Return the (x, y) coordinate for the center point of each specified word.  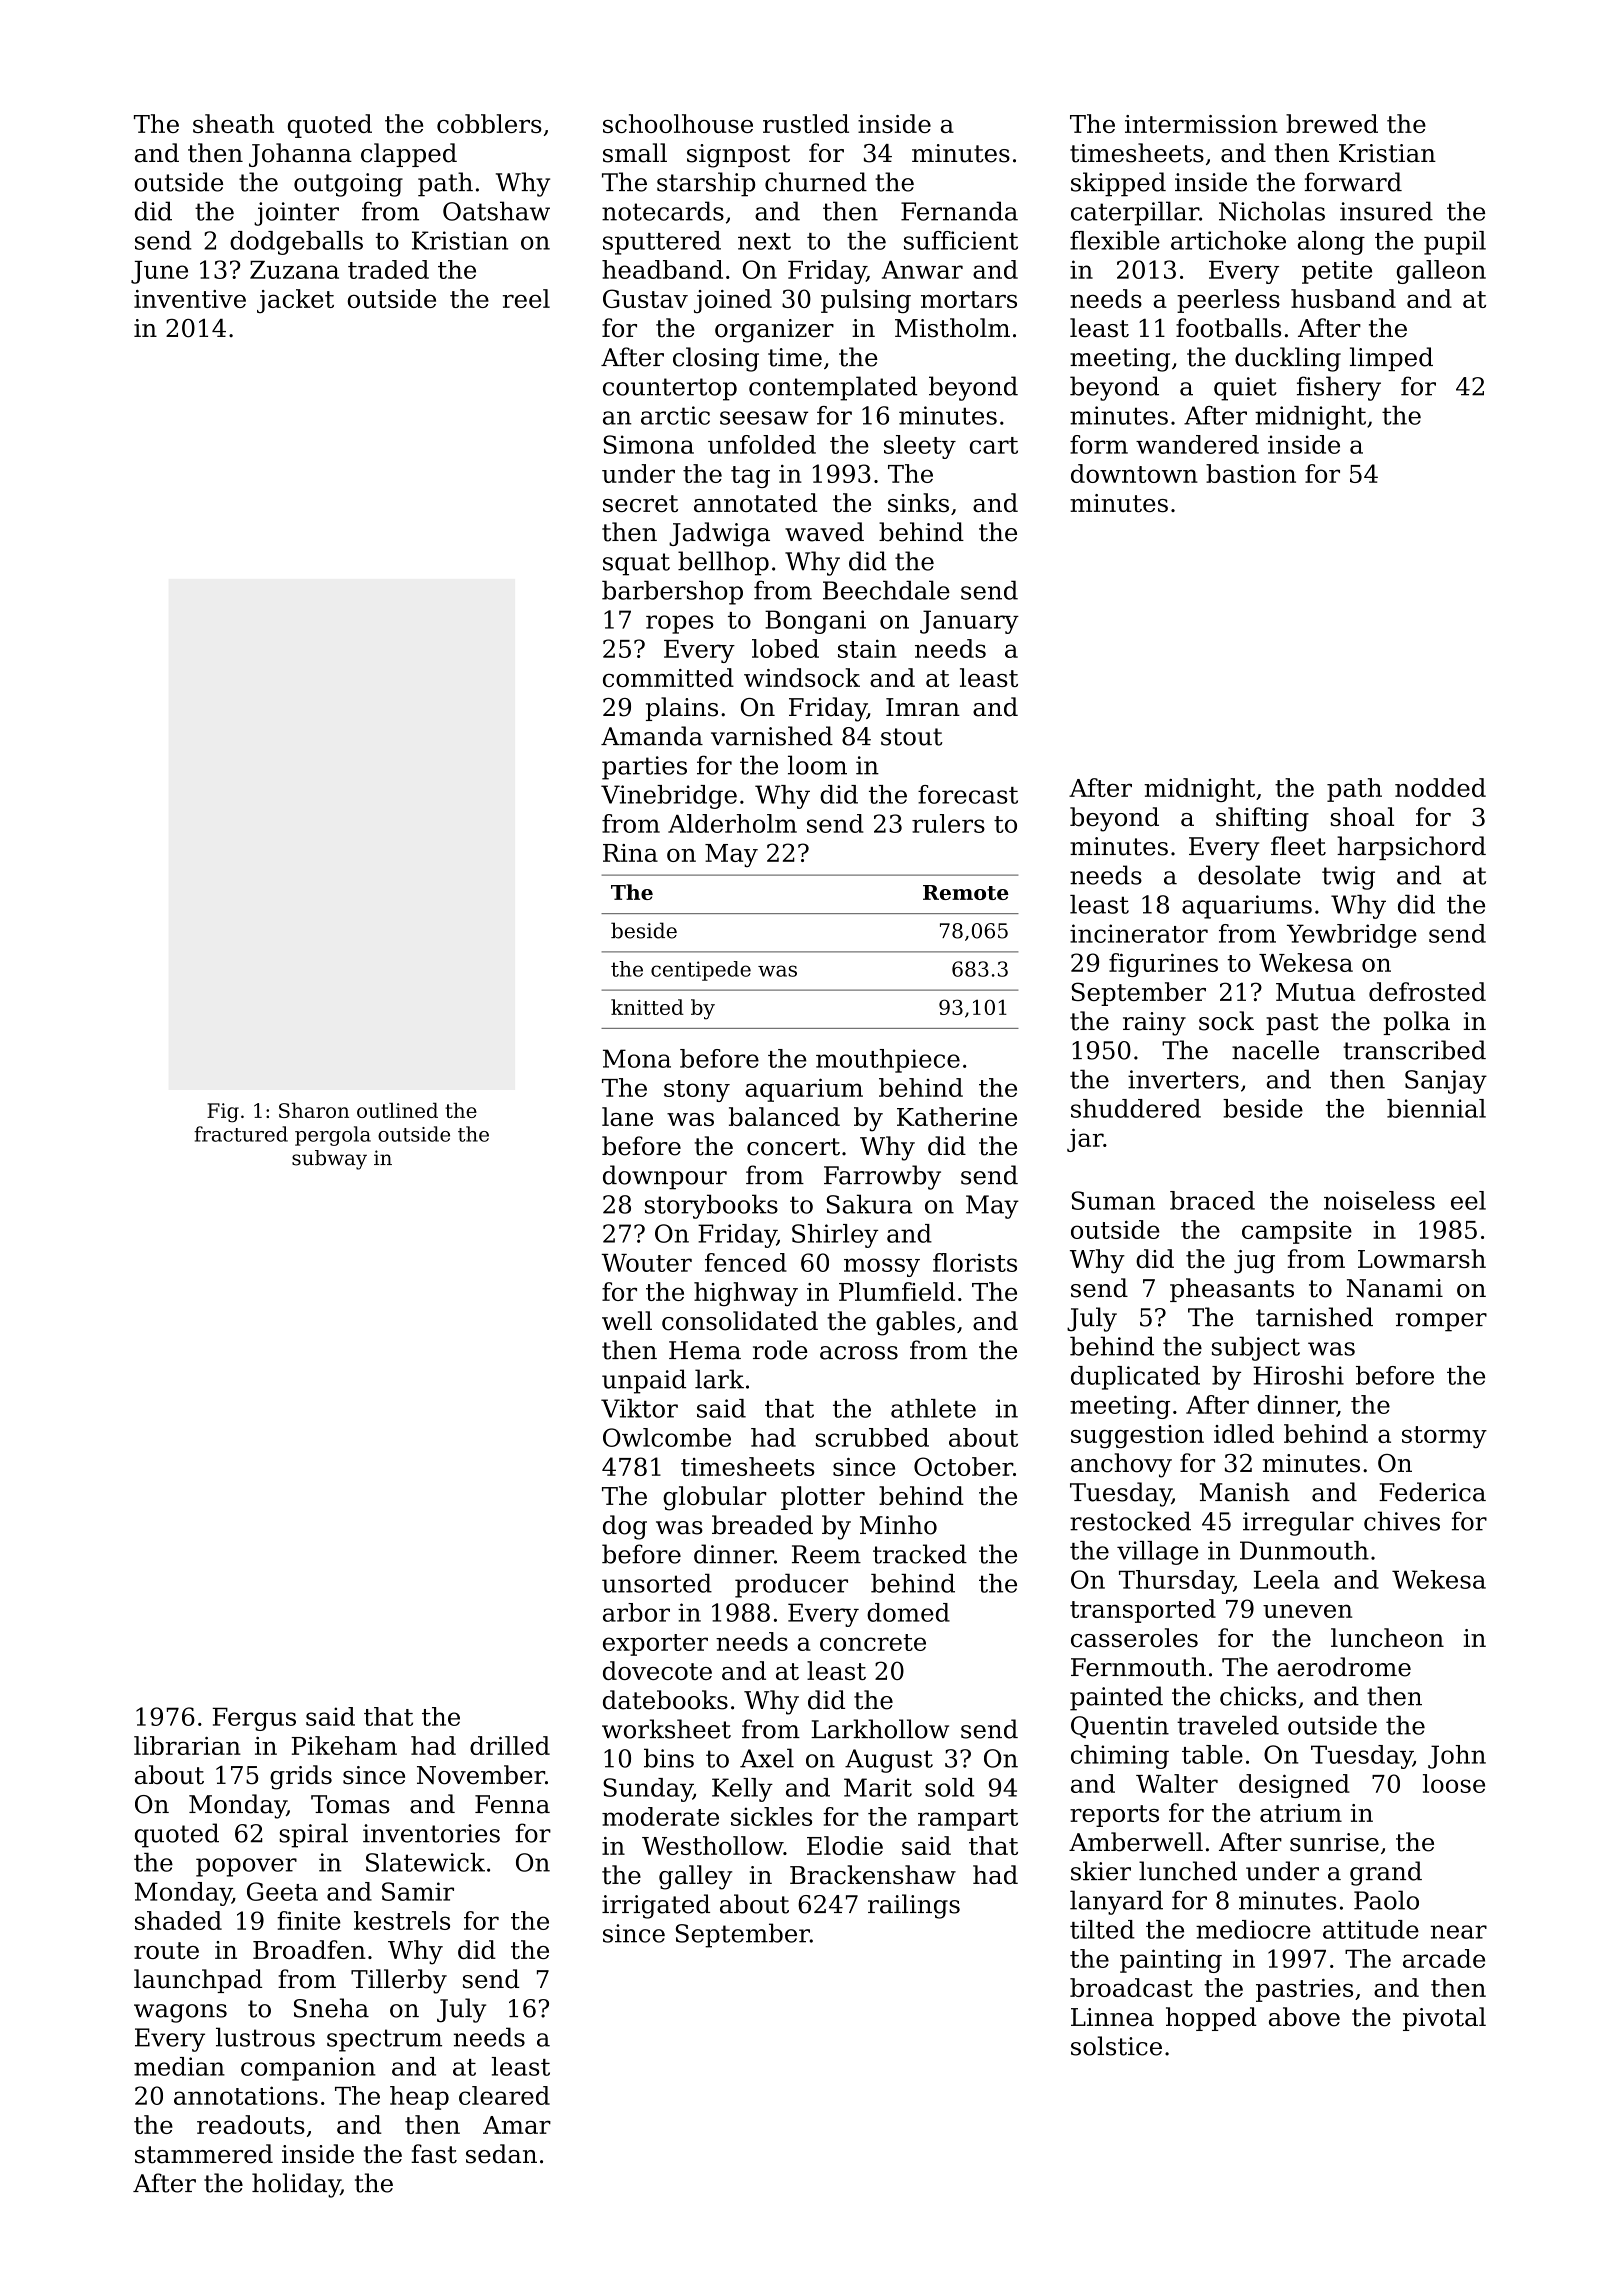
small (635, 153)
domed (908, 1612)
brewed (1332, 123)
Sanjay (1446, 1082)
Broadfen (309, 1949)
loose (1454, 1783)
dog (625, 1527)
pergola (333, 1136)
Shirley (835, 1236)
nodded (1440, 787)
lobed (785, 648)
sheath (233, 123)
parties (644, 768)
